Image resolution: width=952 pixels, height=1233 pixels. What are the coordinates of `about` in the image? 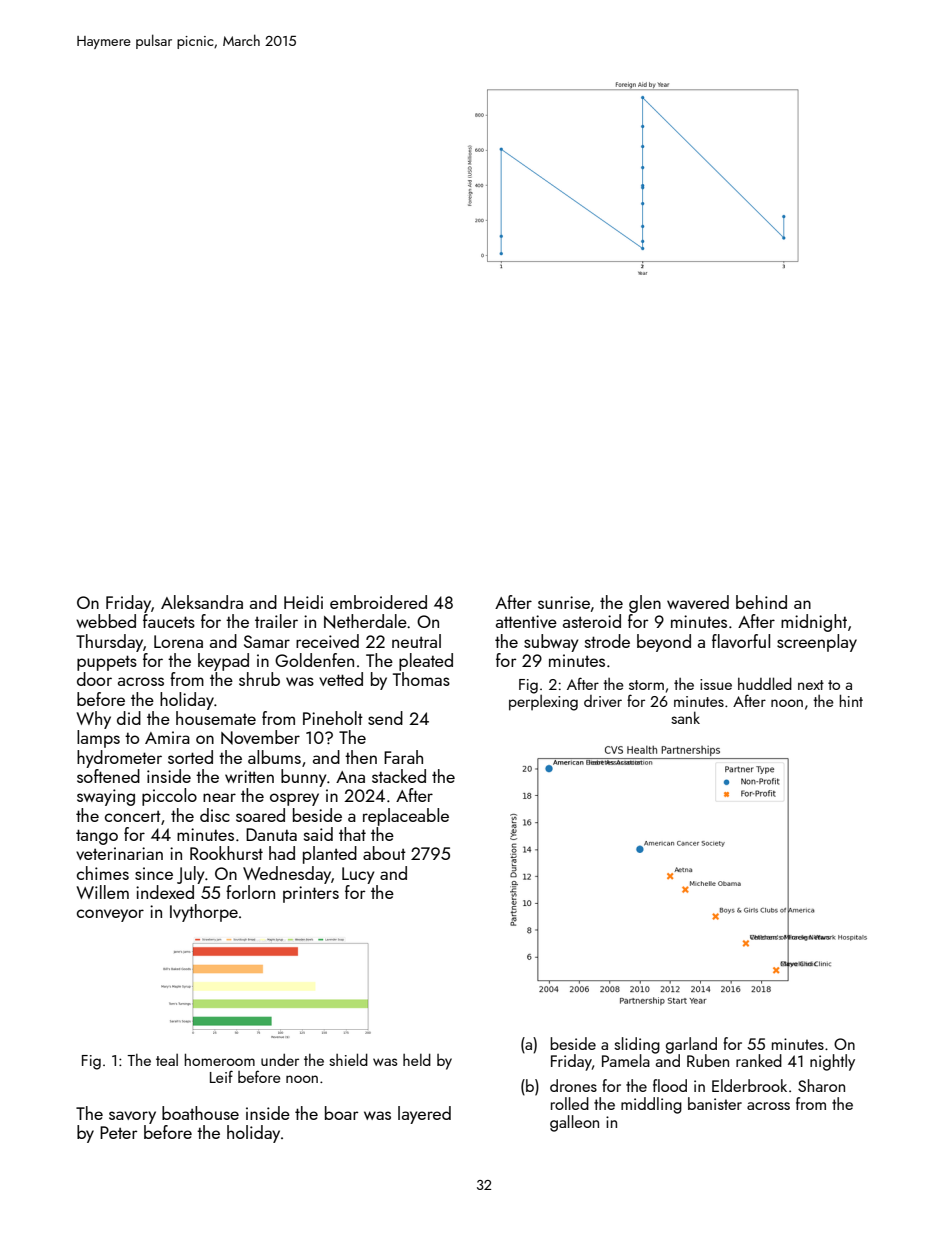 It's located at (384, 853).
